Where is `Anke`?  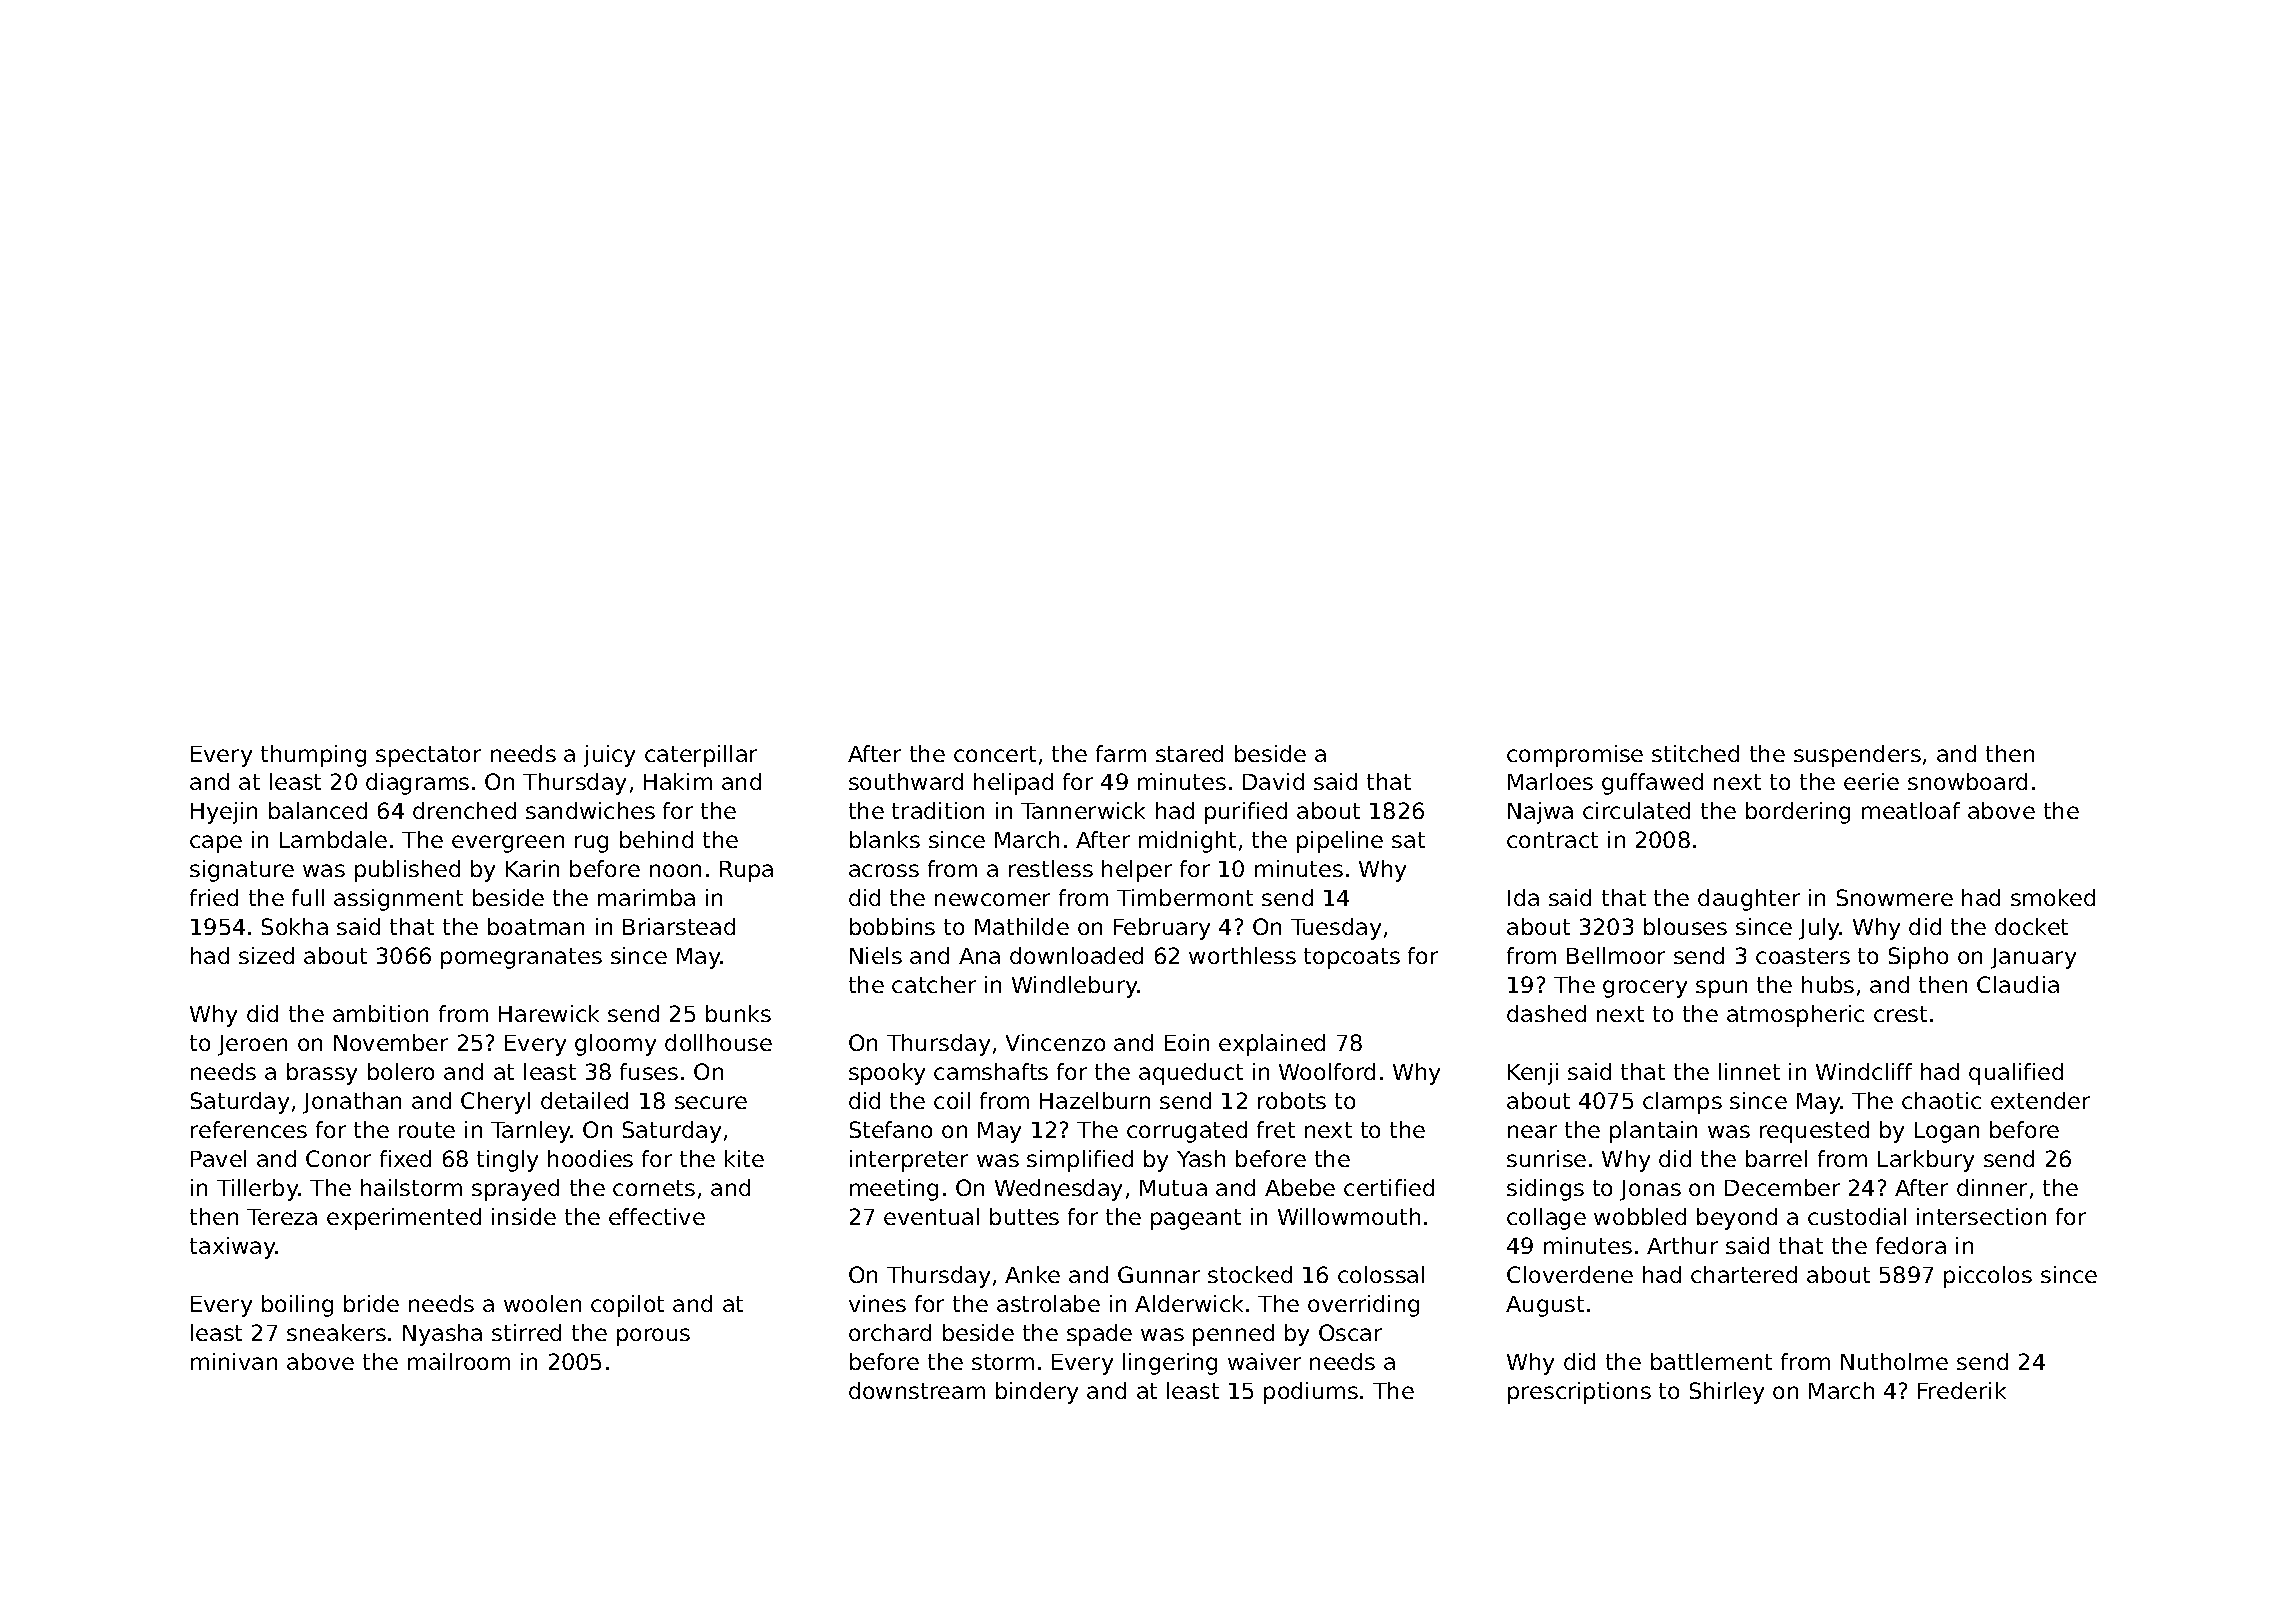
Anke is located at coordinates (1032, 1274).
